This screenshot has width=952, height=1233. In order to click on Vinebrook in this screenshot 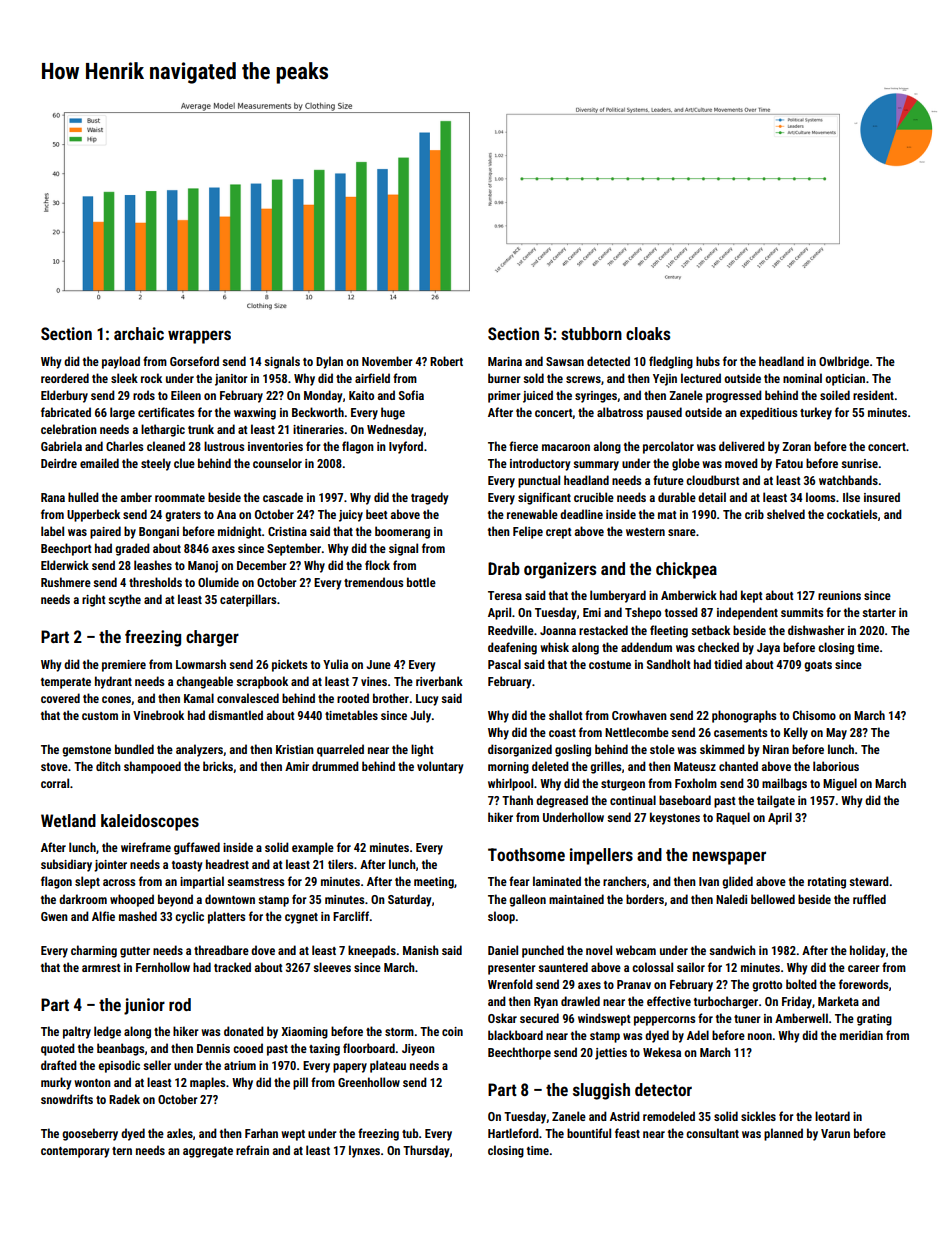, I will do `click(158, 715)`.
